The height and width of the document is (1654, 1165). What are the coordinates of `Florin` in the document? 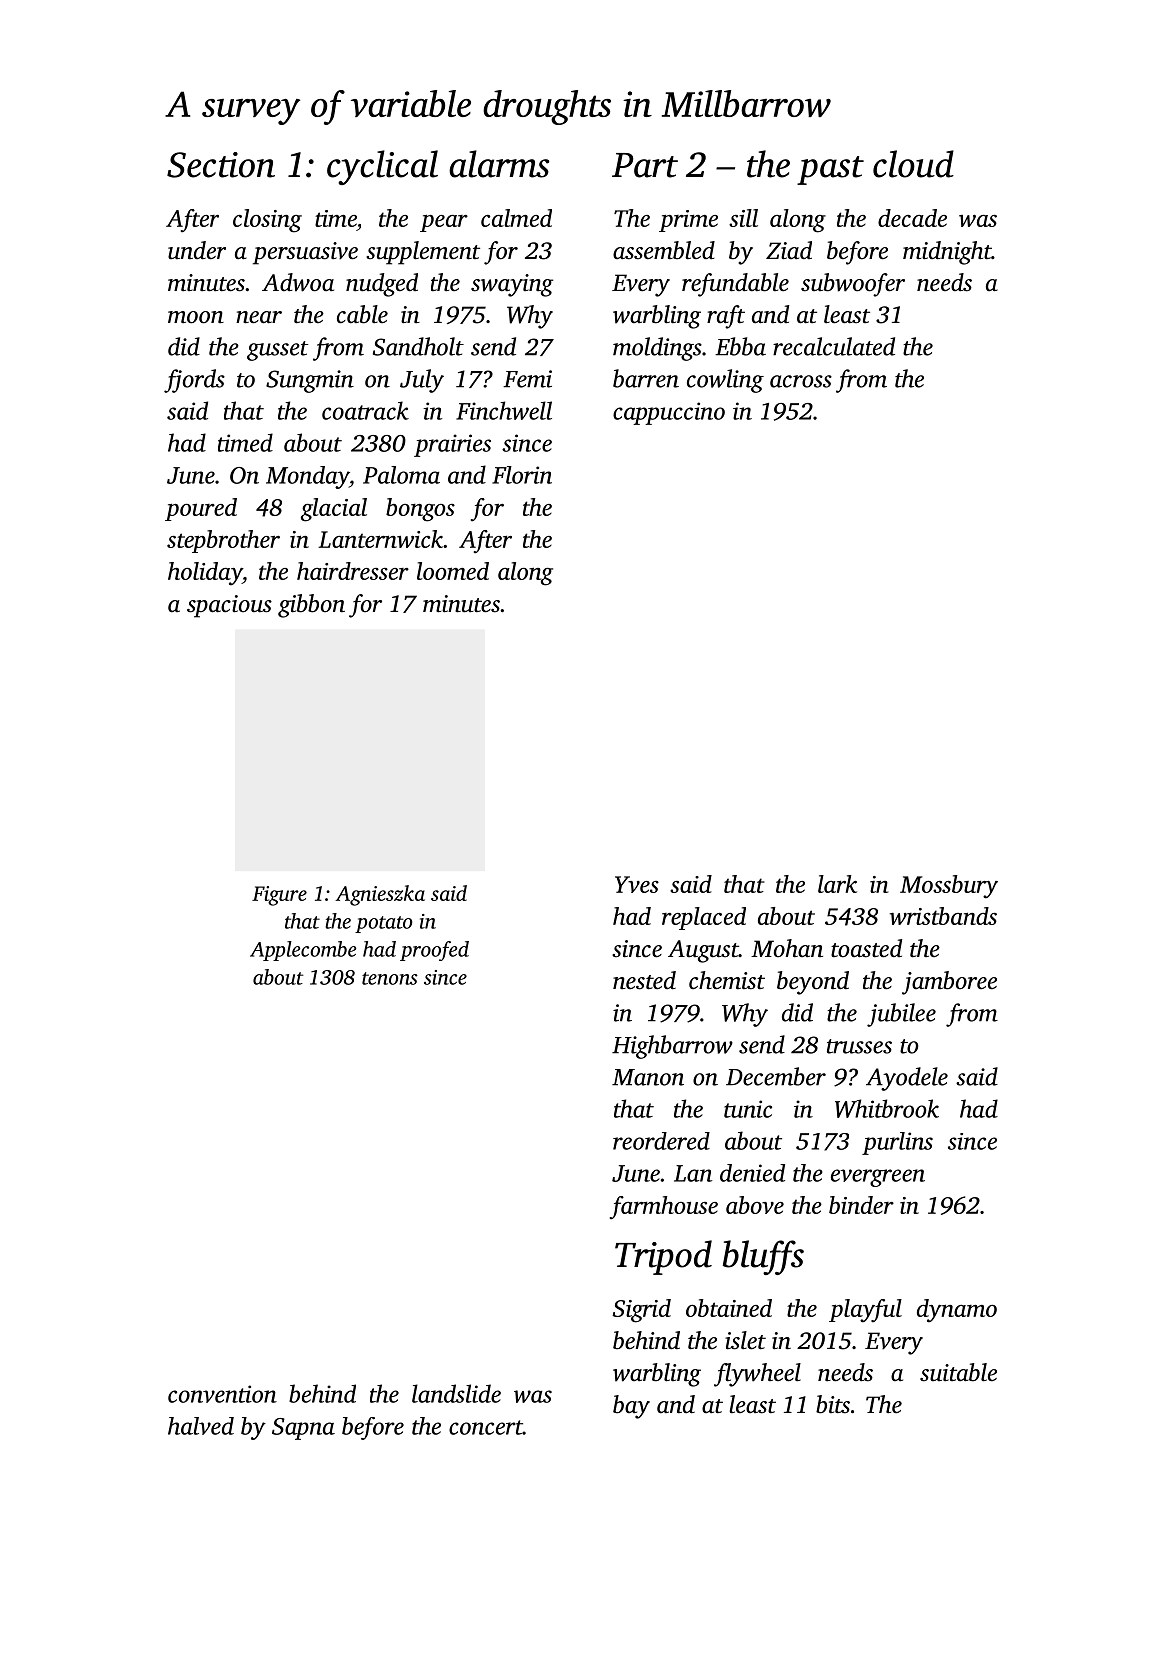 It's located at (522, 475).
